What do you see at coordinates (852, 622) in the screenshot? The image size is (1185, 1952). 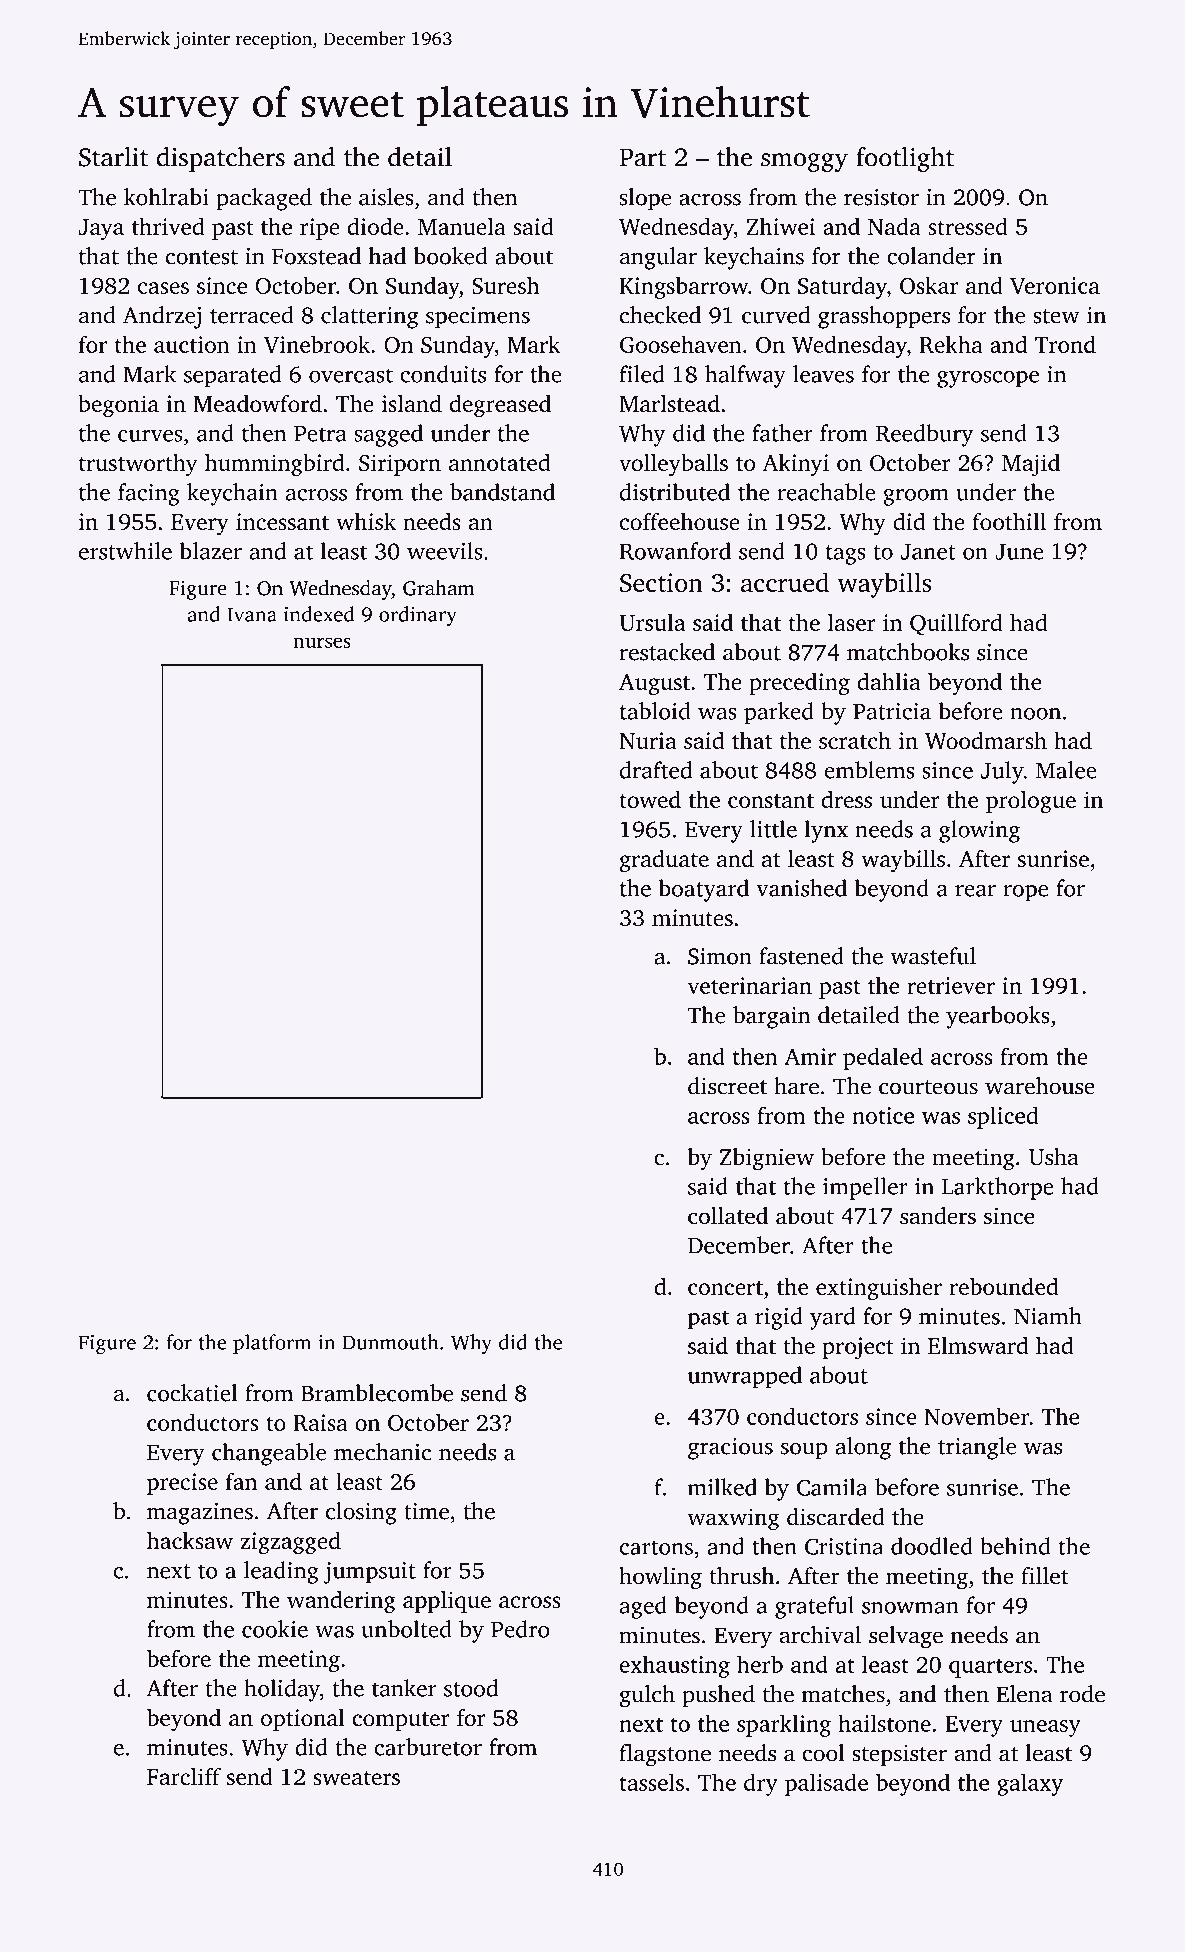 I see `laser` at bounding box center [852, 622].
